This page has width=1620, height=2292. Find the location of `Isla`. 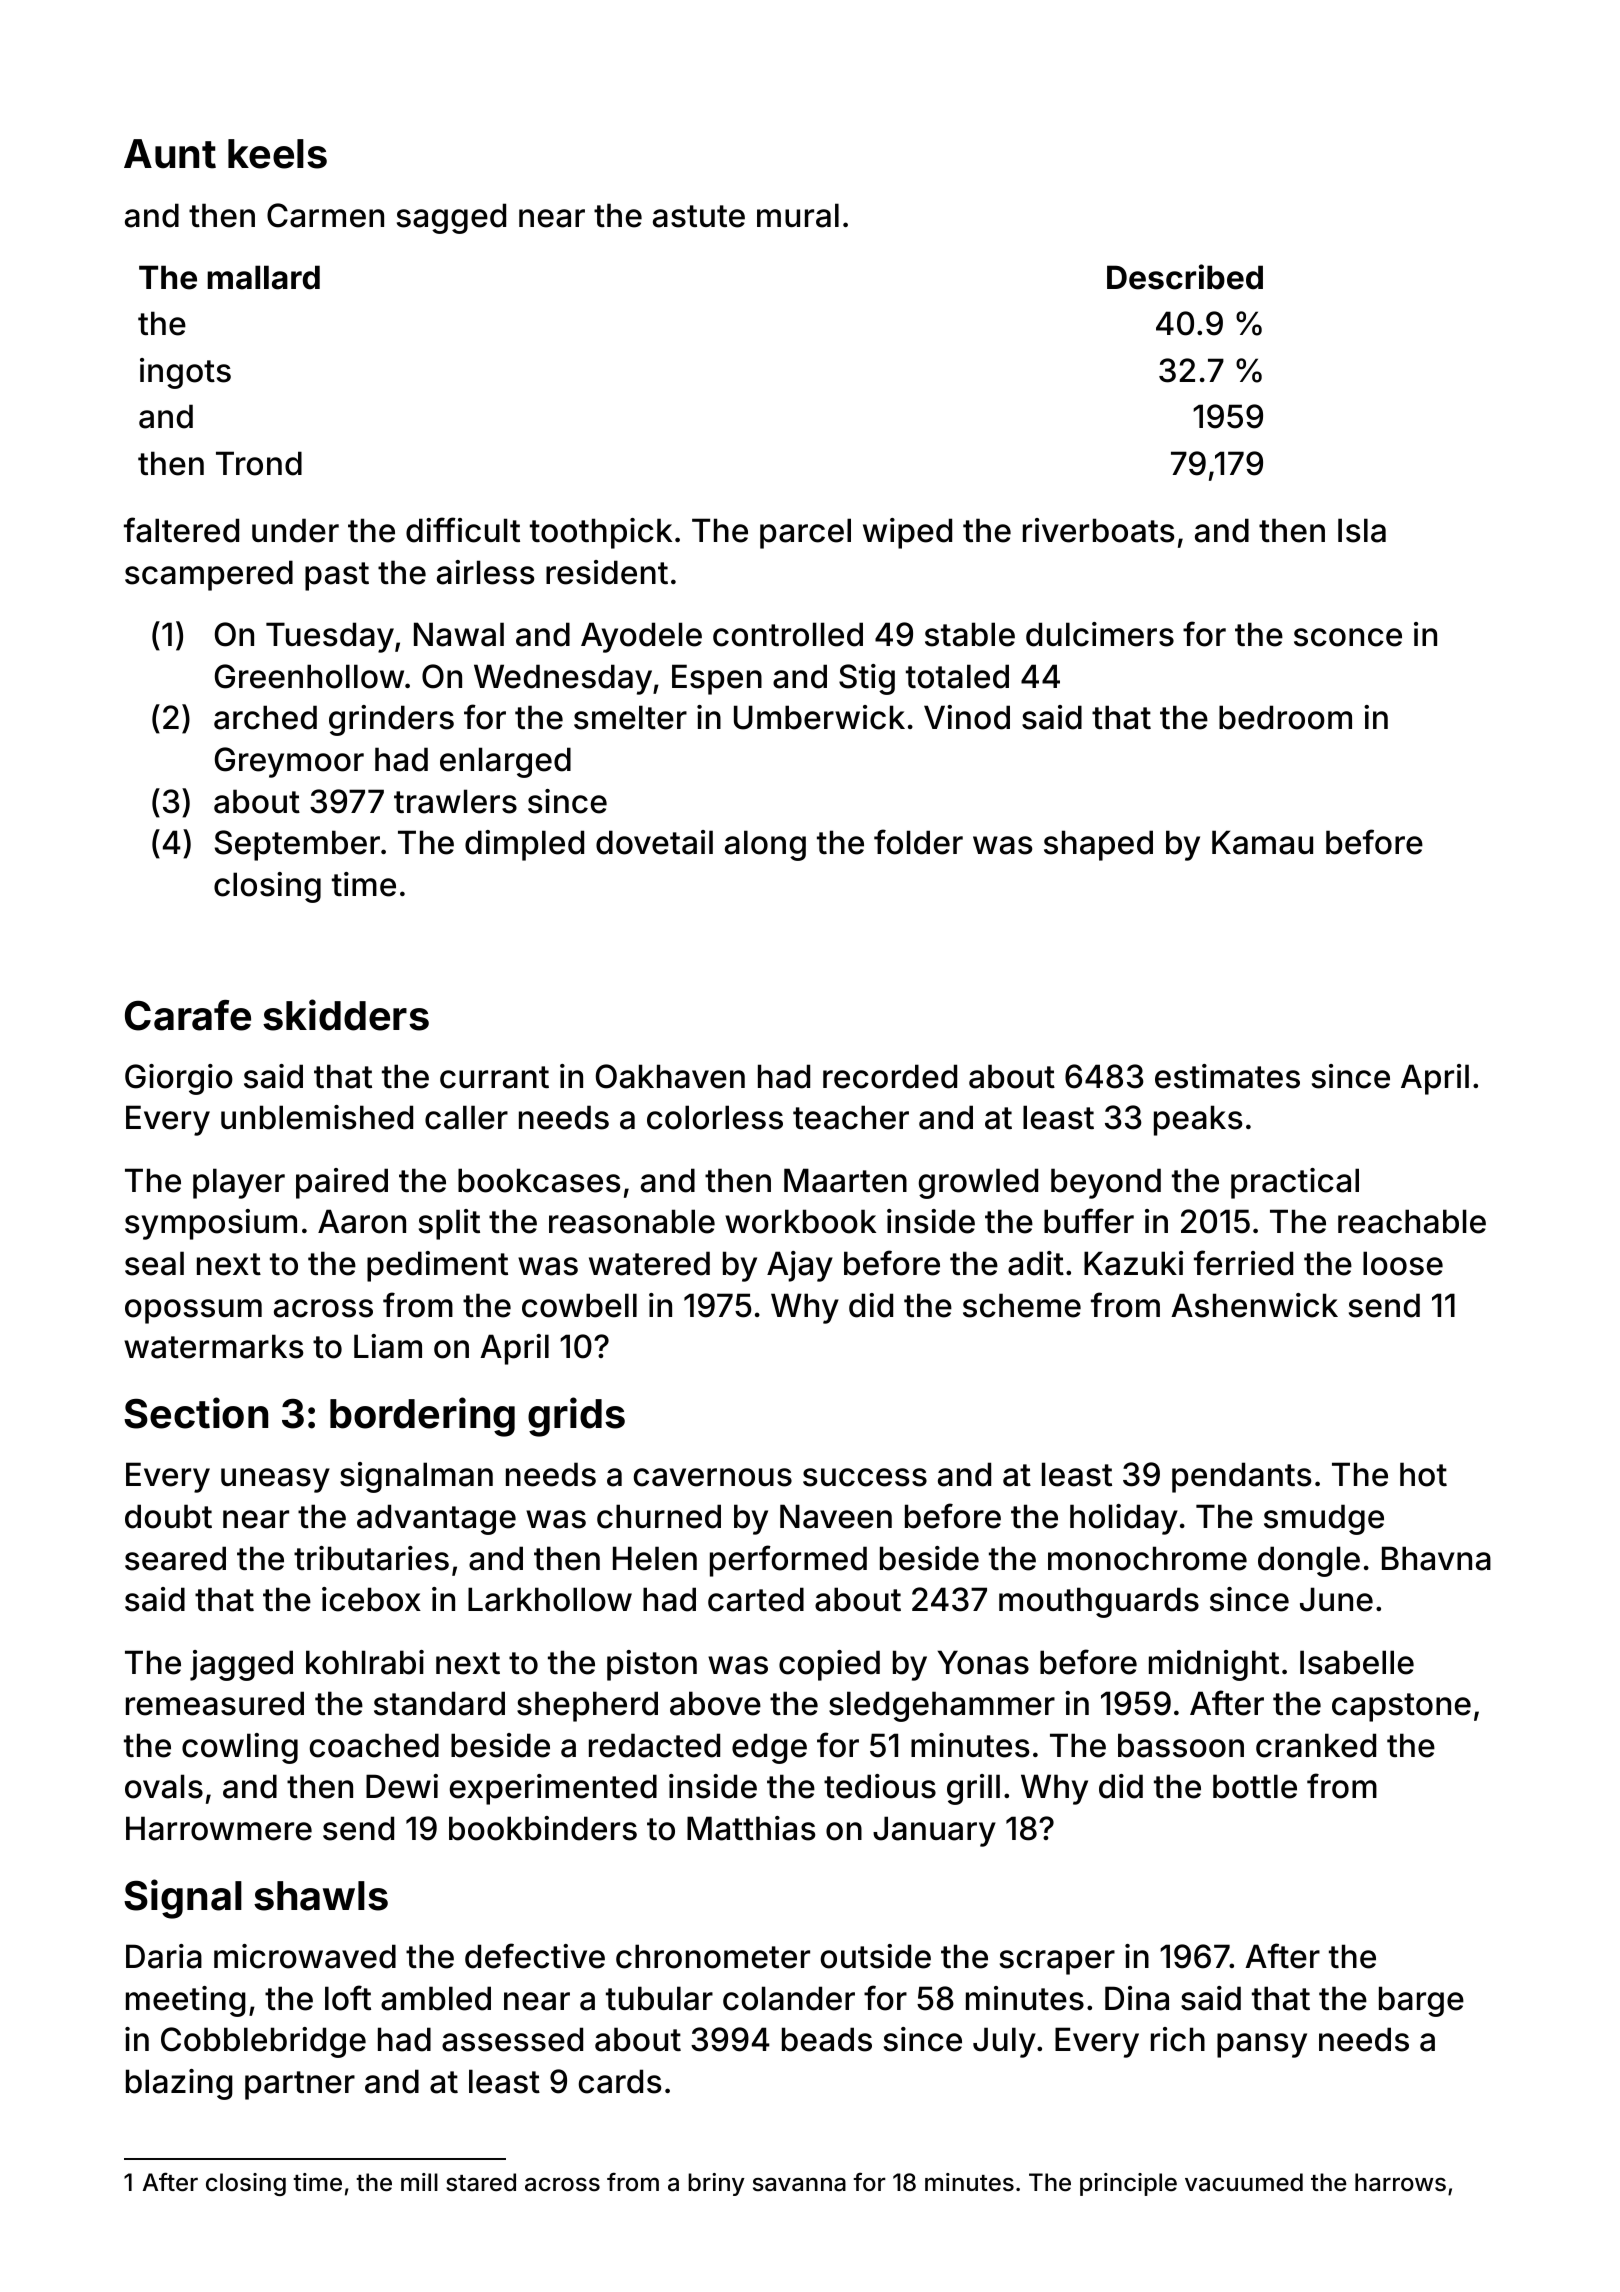

Isla is located at coordinates (1362, 530).
